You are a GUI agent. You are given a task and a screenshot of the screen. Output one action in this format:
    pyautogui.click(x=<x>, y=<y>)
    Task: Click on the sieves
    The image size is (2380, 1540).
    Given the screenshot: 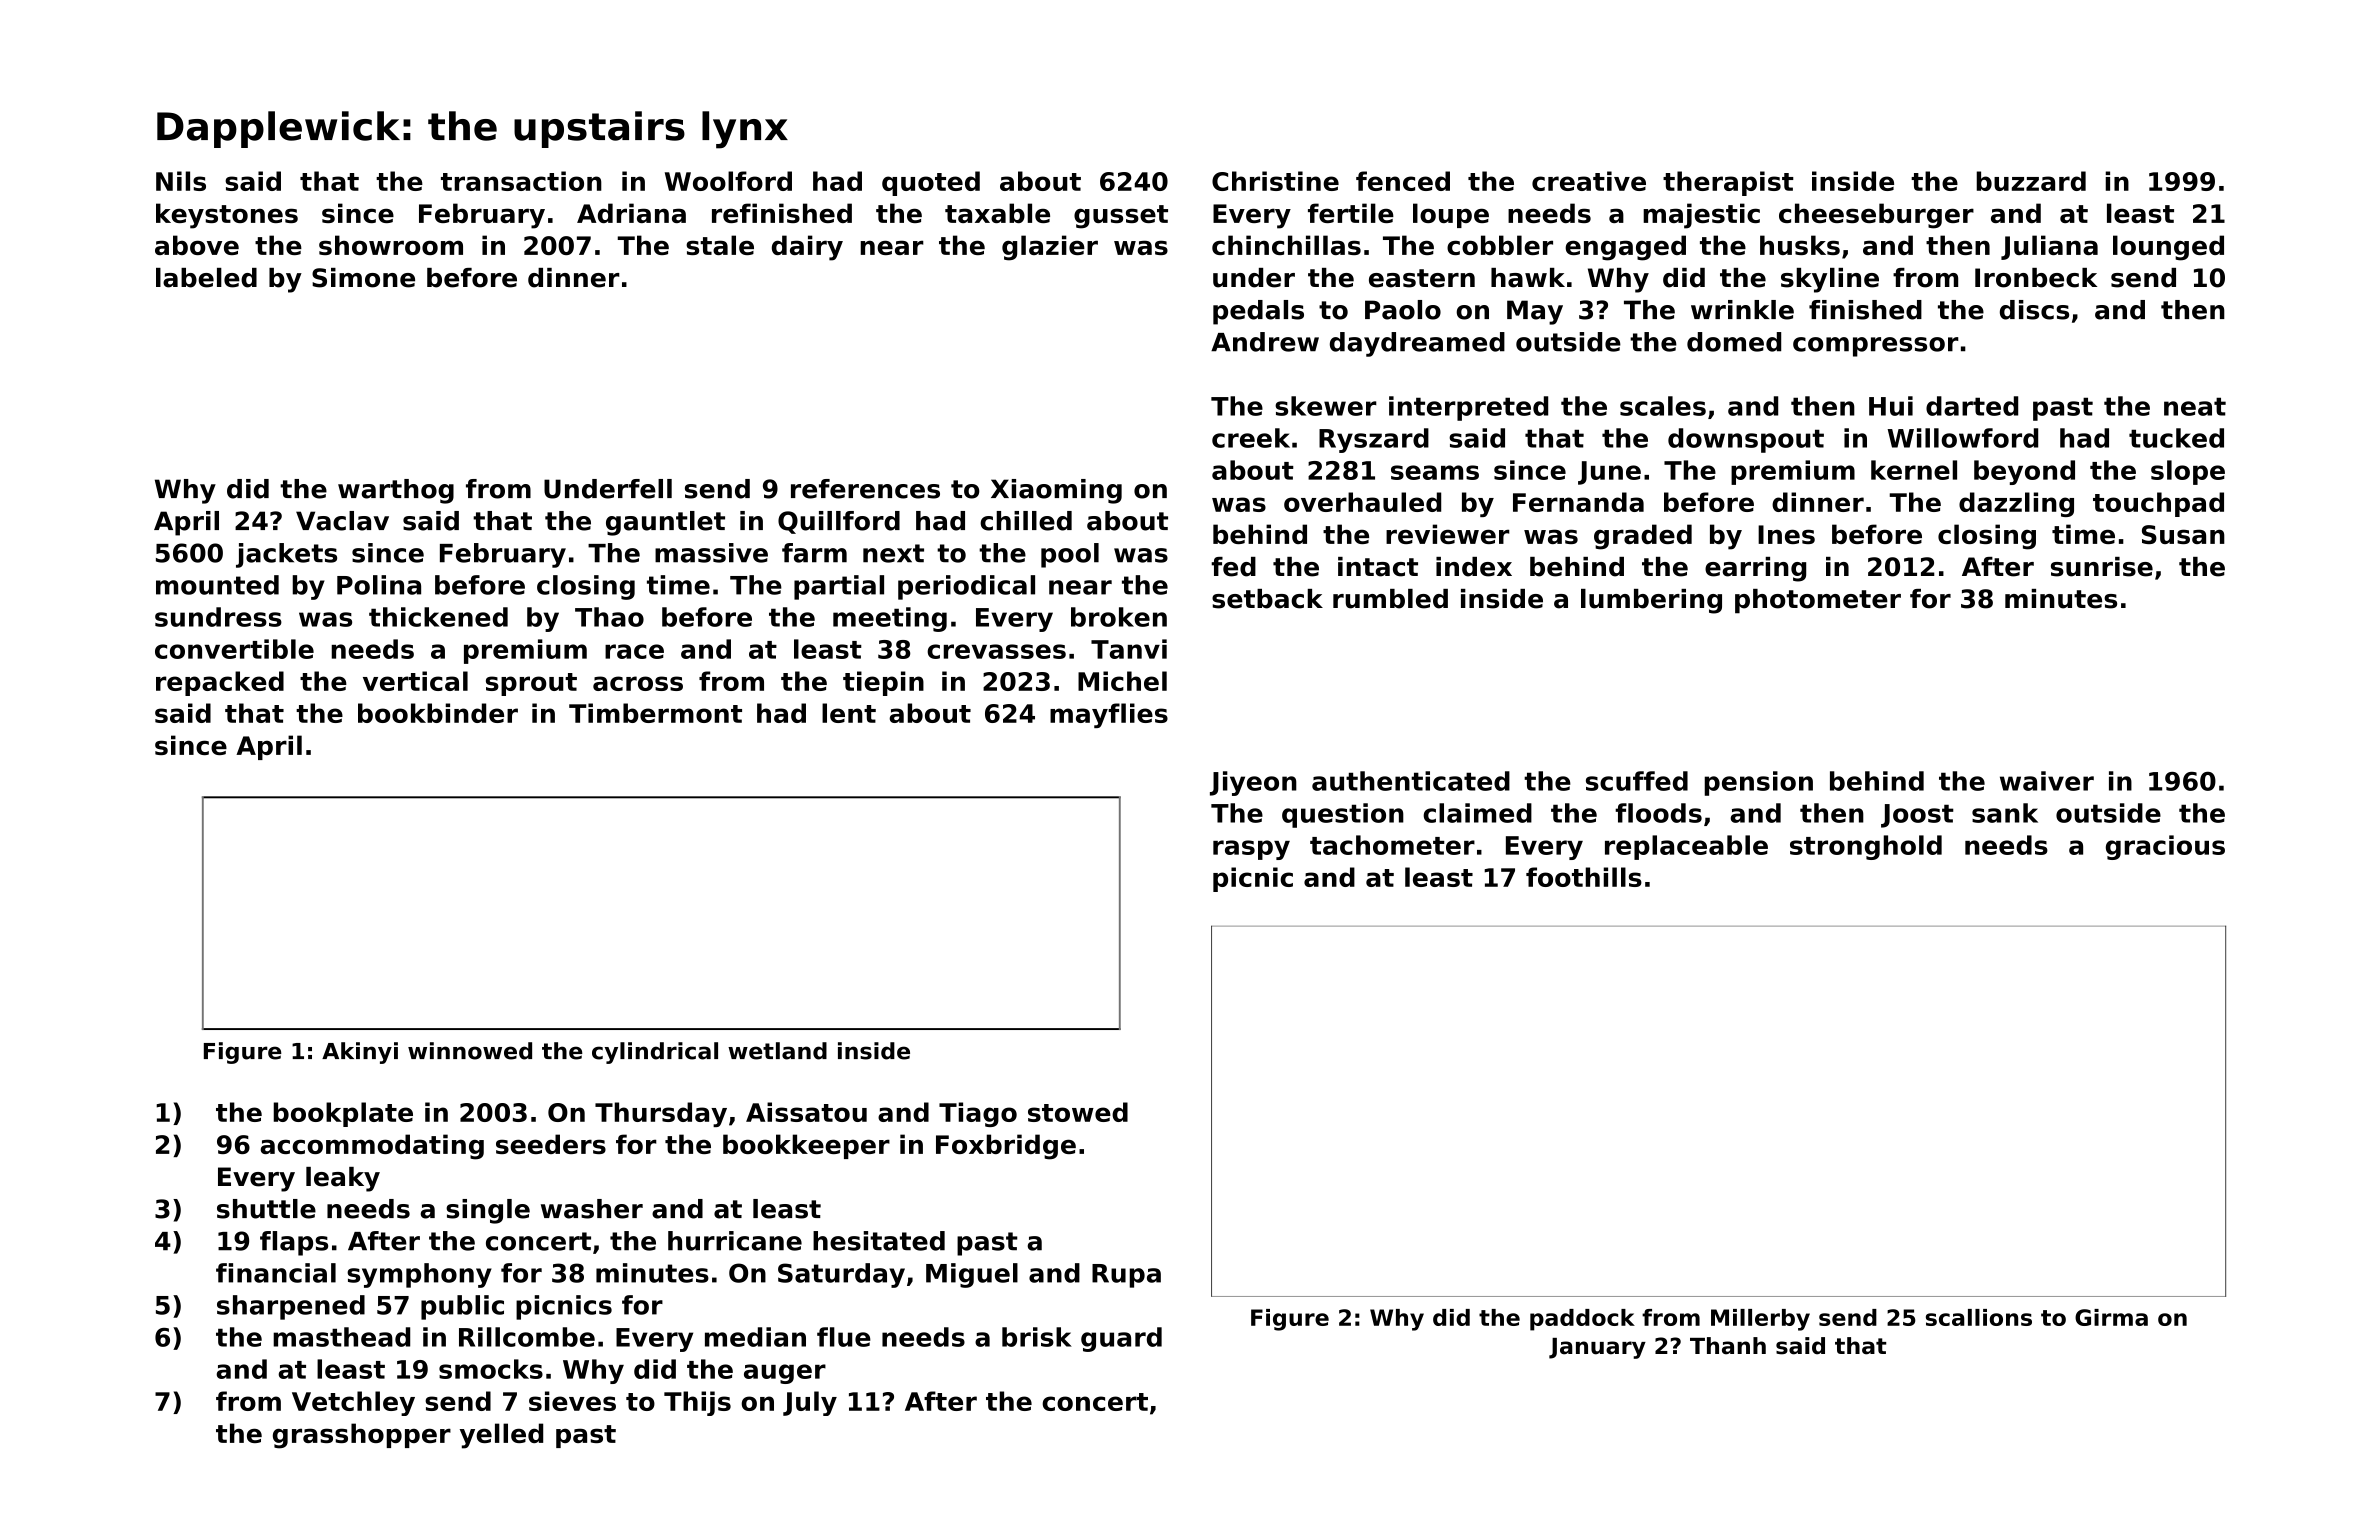 What is the action you would take?
    pyautogui.click(x=572, y=1401)
